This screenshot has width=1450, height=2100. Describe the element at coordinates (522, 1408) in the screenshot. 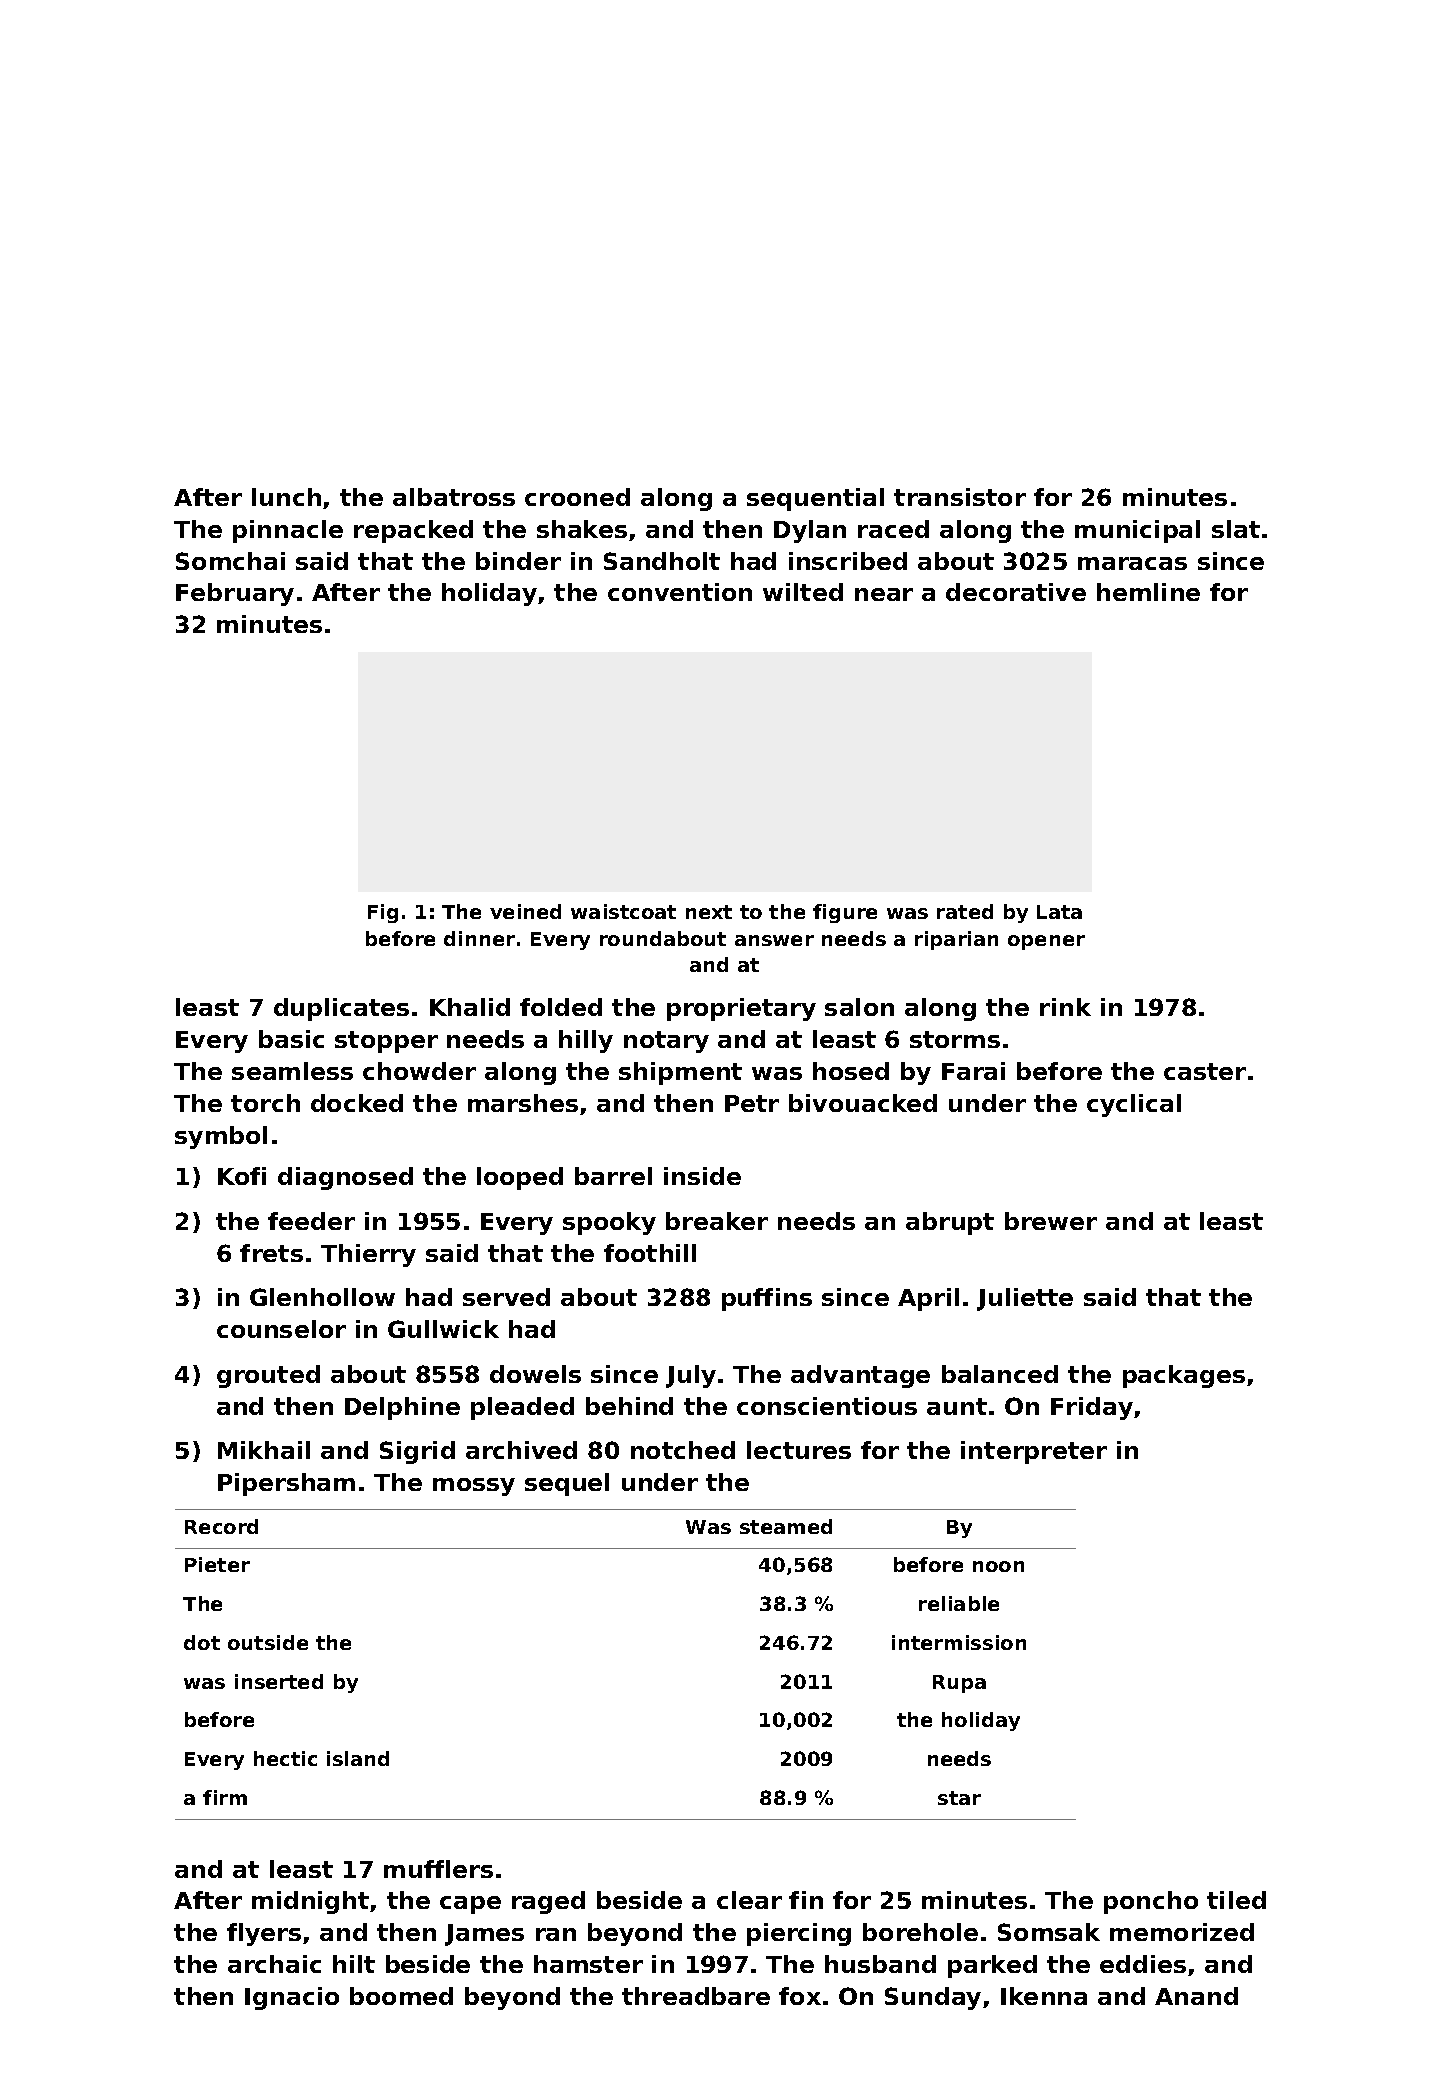

I see `pleaded` at that location.
